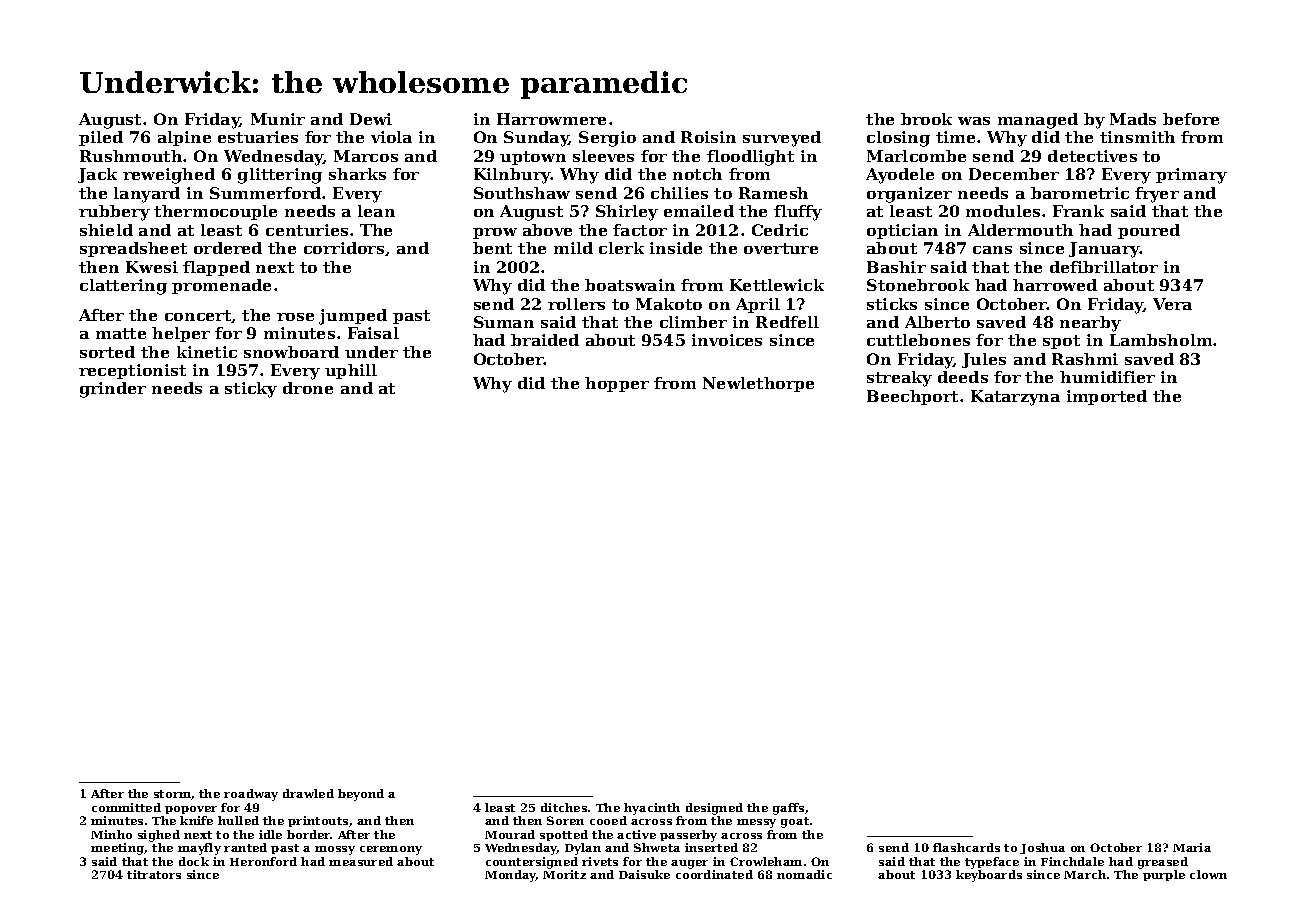 This screenshot has width=1308, height=924. I want to click on climber, so click(693, 322).
